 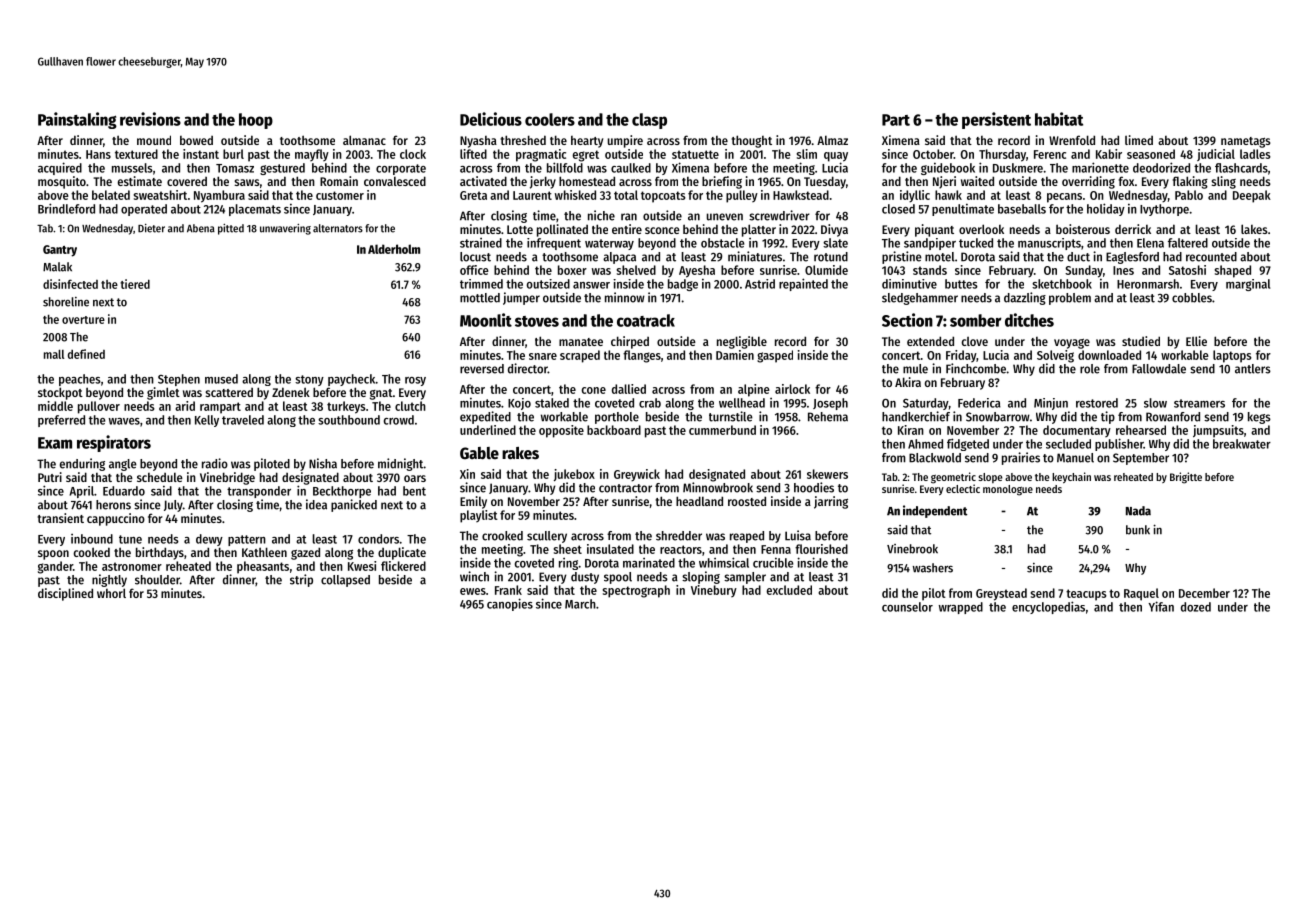 What do you see at coordinates (1254, 229) in the screenshot?
I see `lakes` at bounding box center [1254, 229].
